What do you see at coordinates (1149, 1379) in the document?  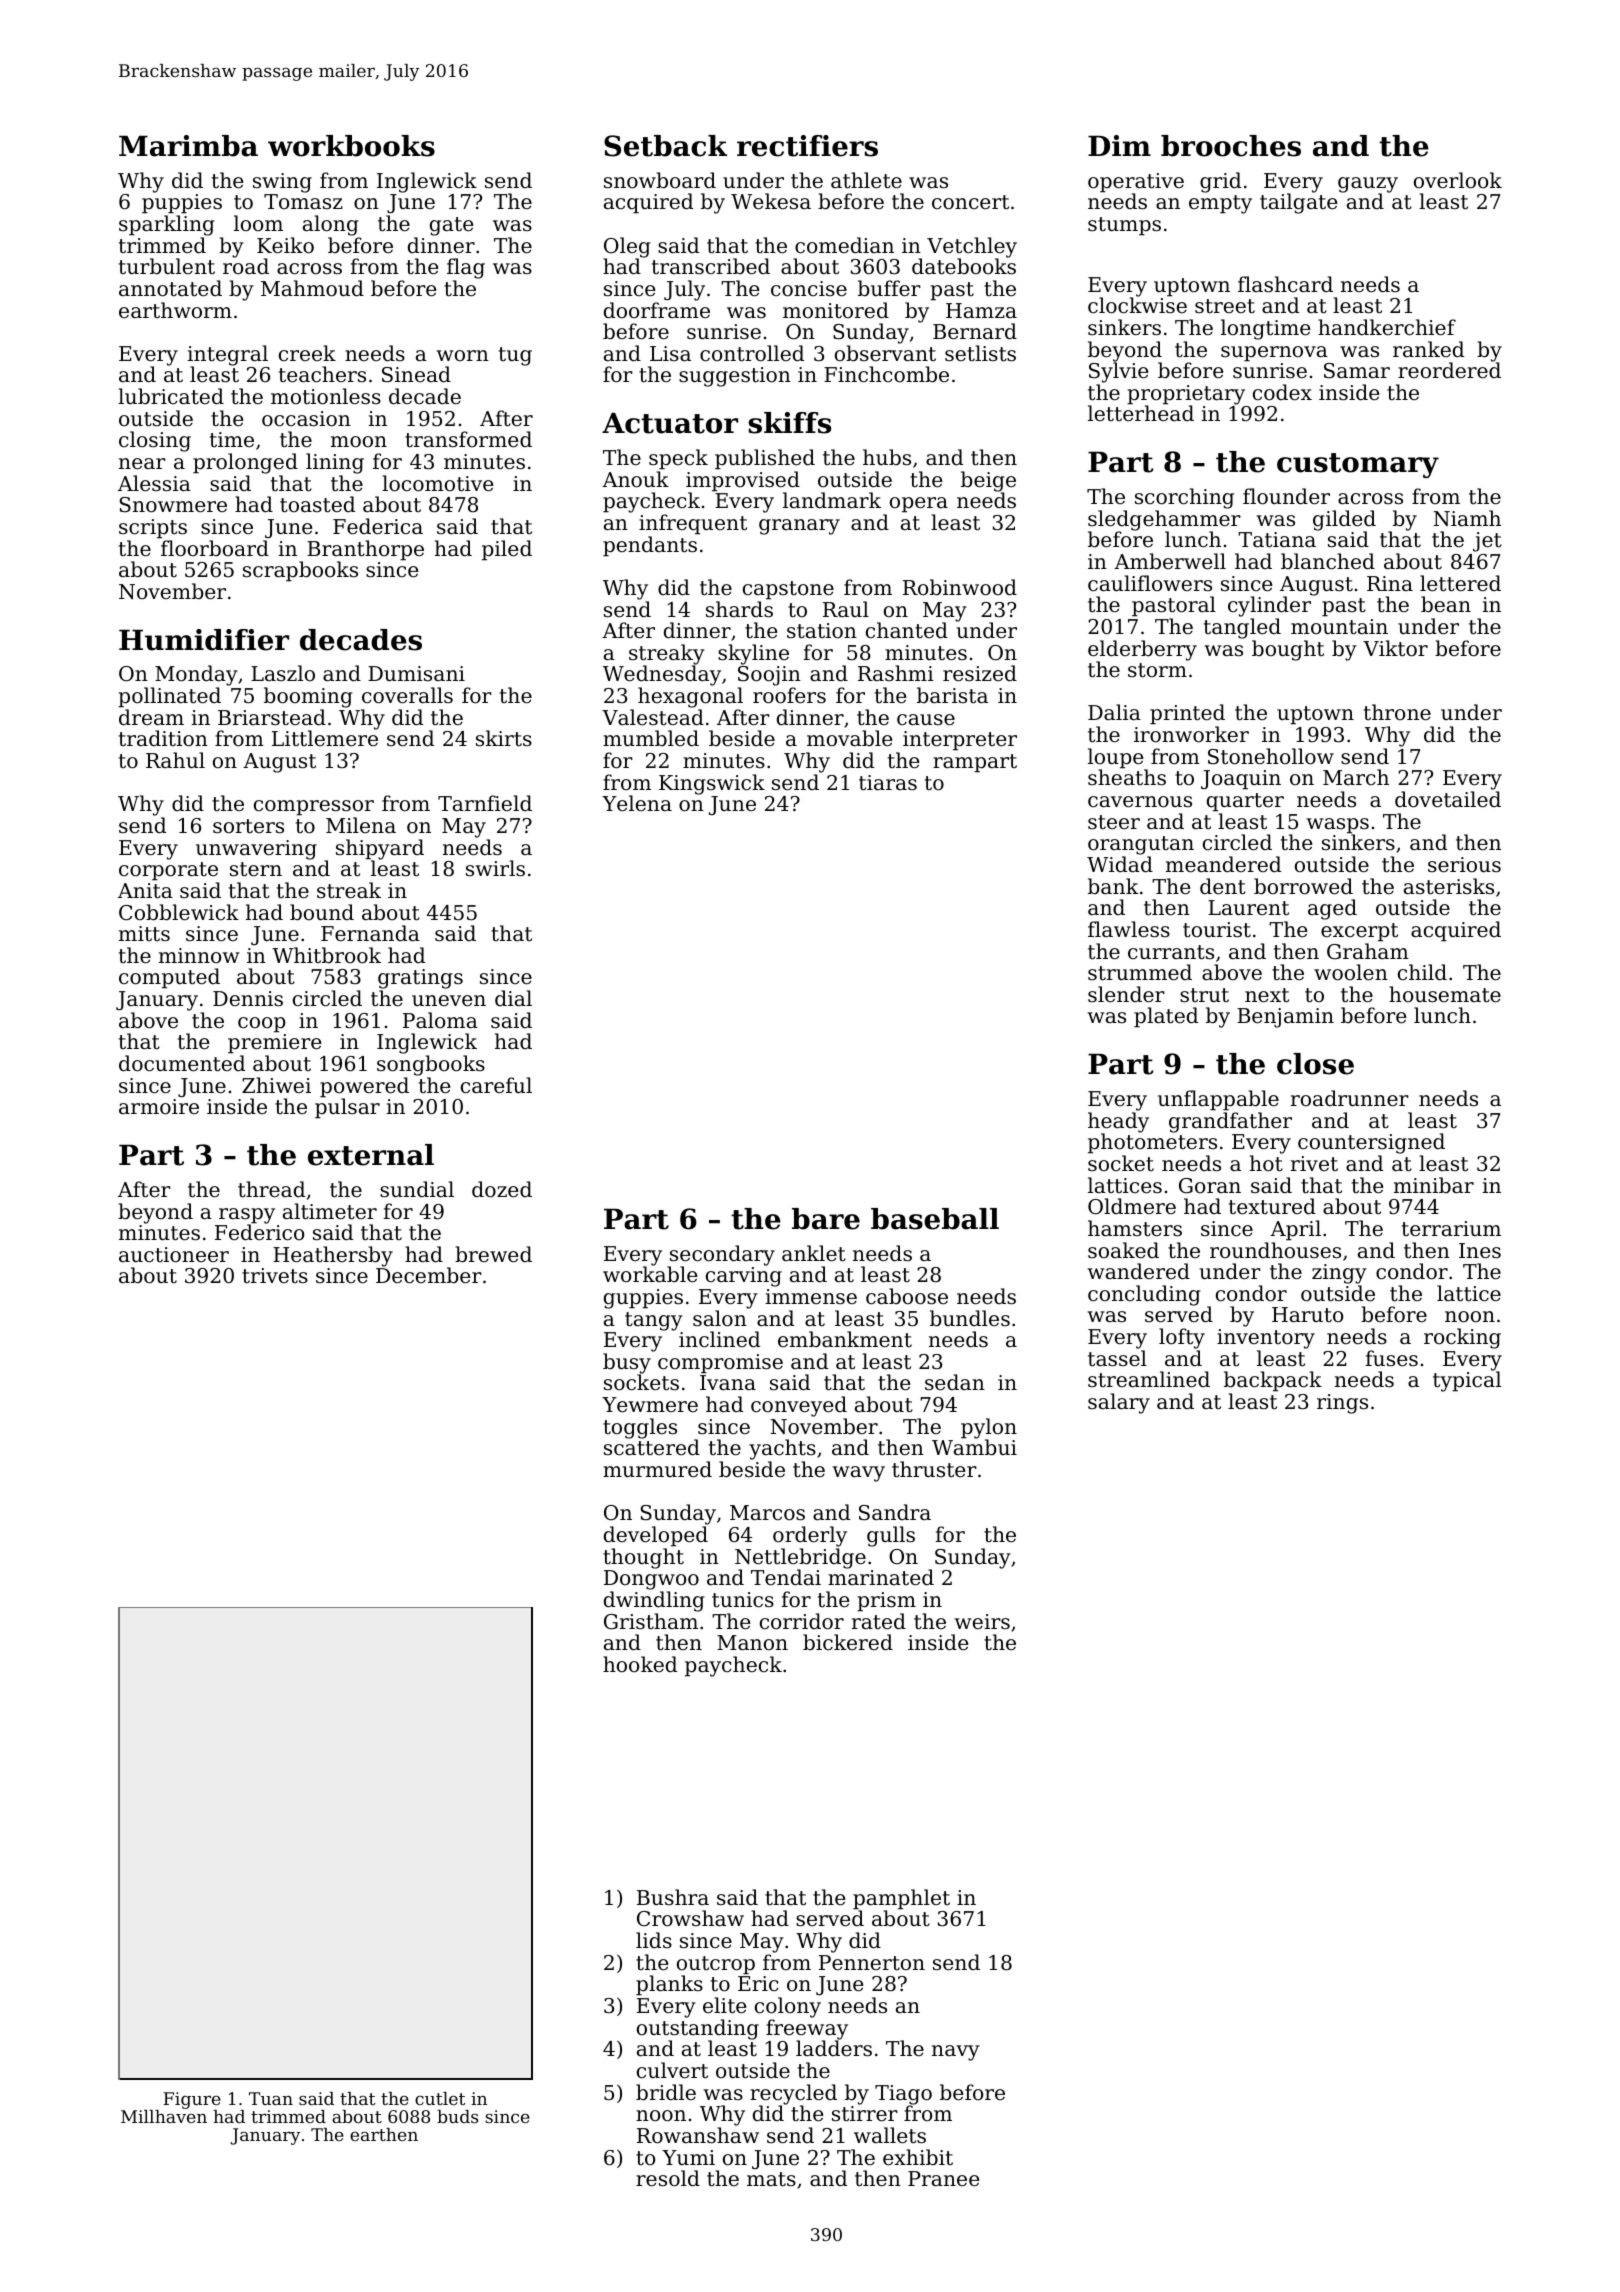 I see `streamlined` at bounding box center [1149, 1379].
